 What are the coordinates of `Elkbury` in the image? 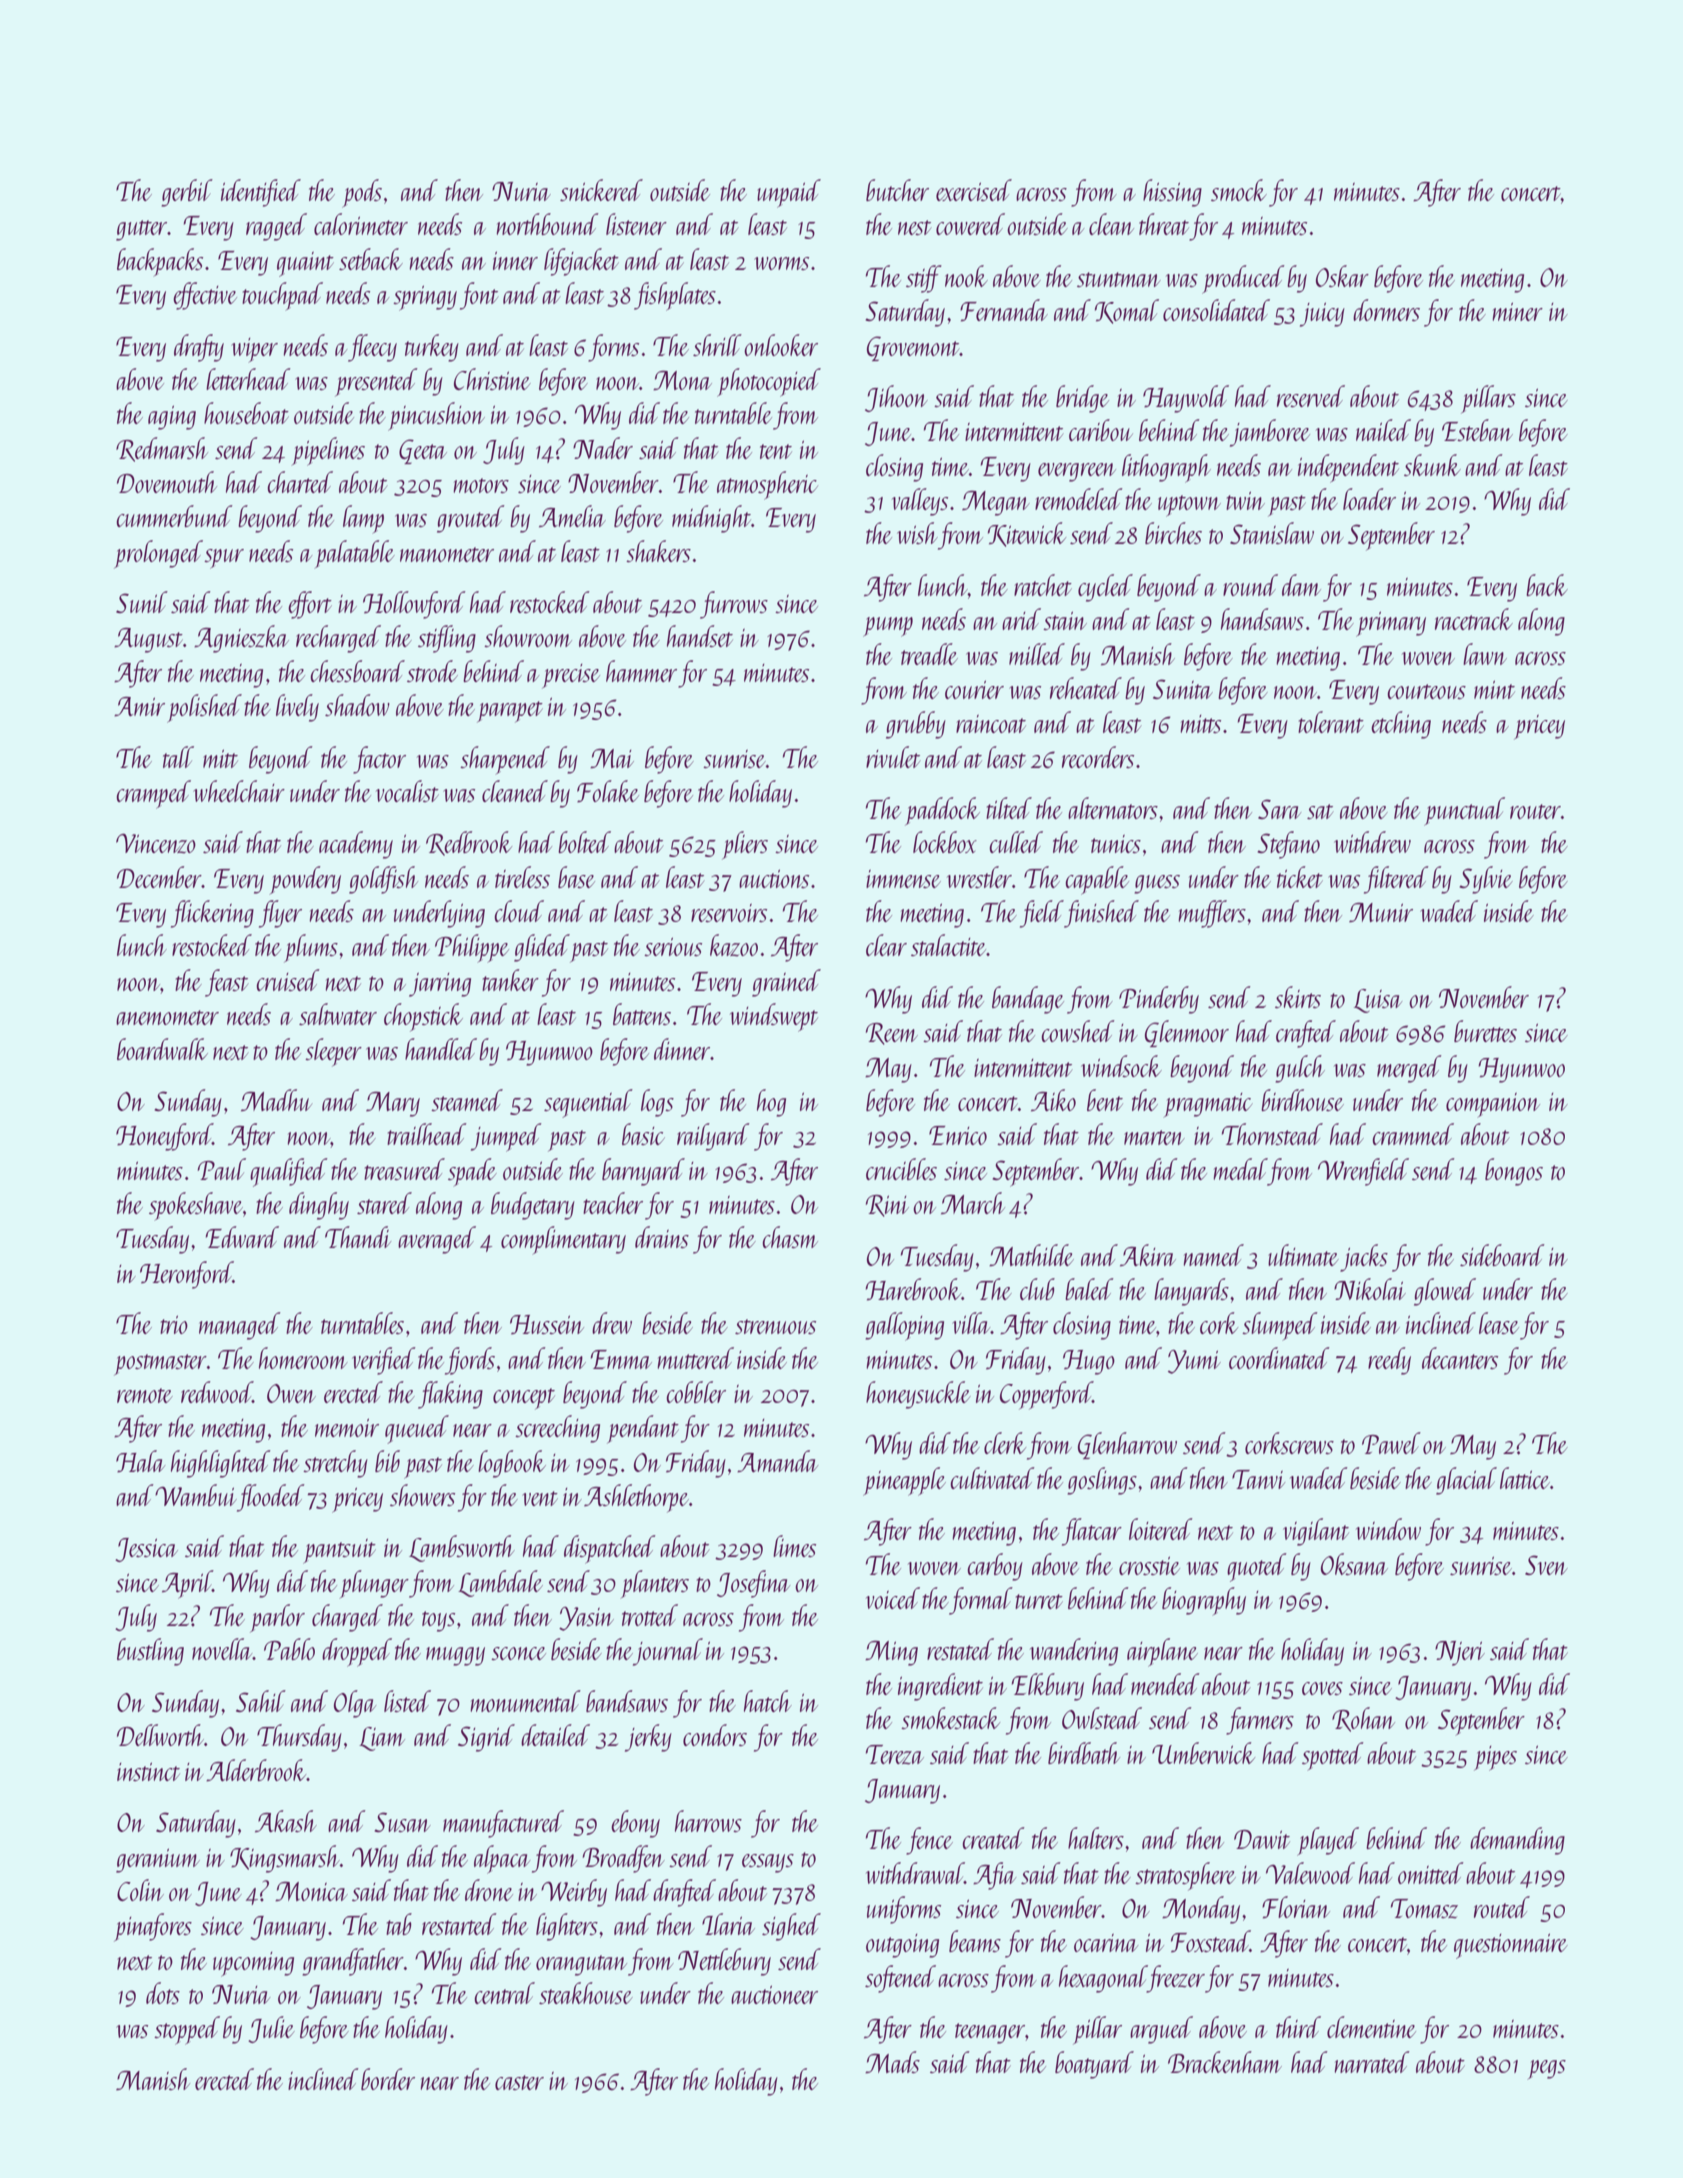 It's located at (1048, 1687).
